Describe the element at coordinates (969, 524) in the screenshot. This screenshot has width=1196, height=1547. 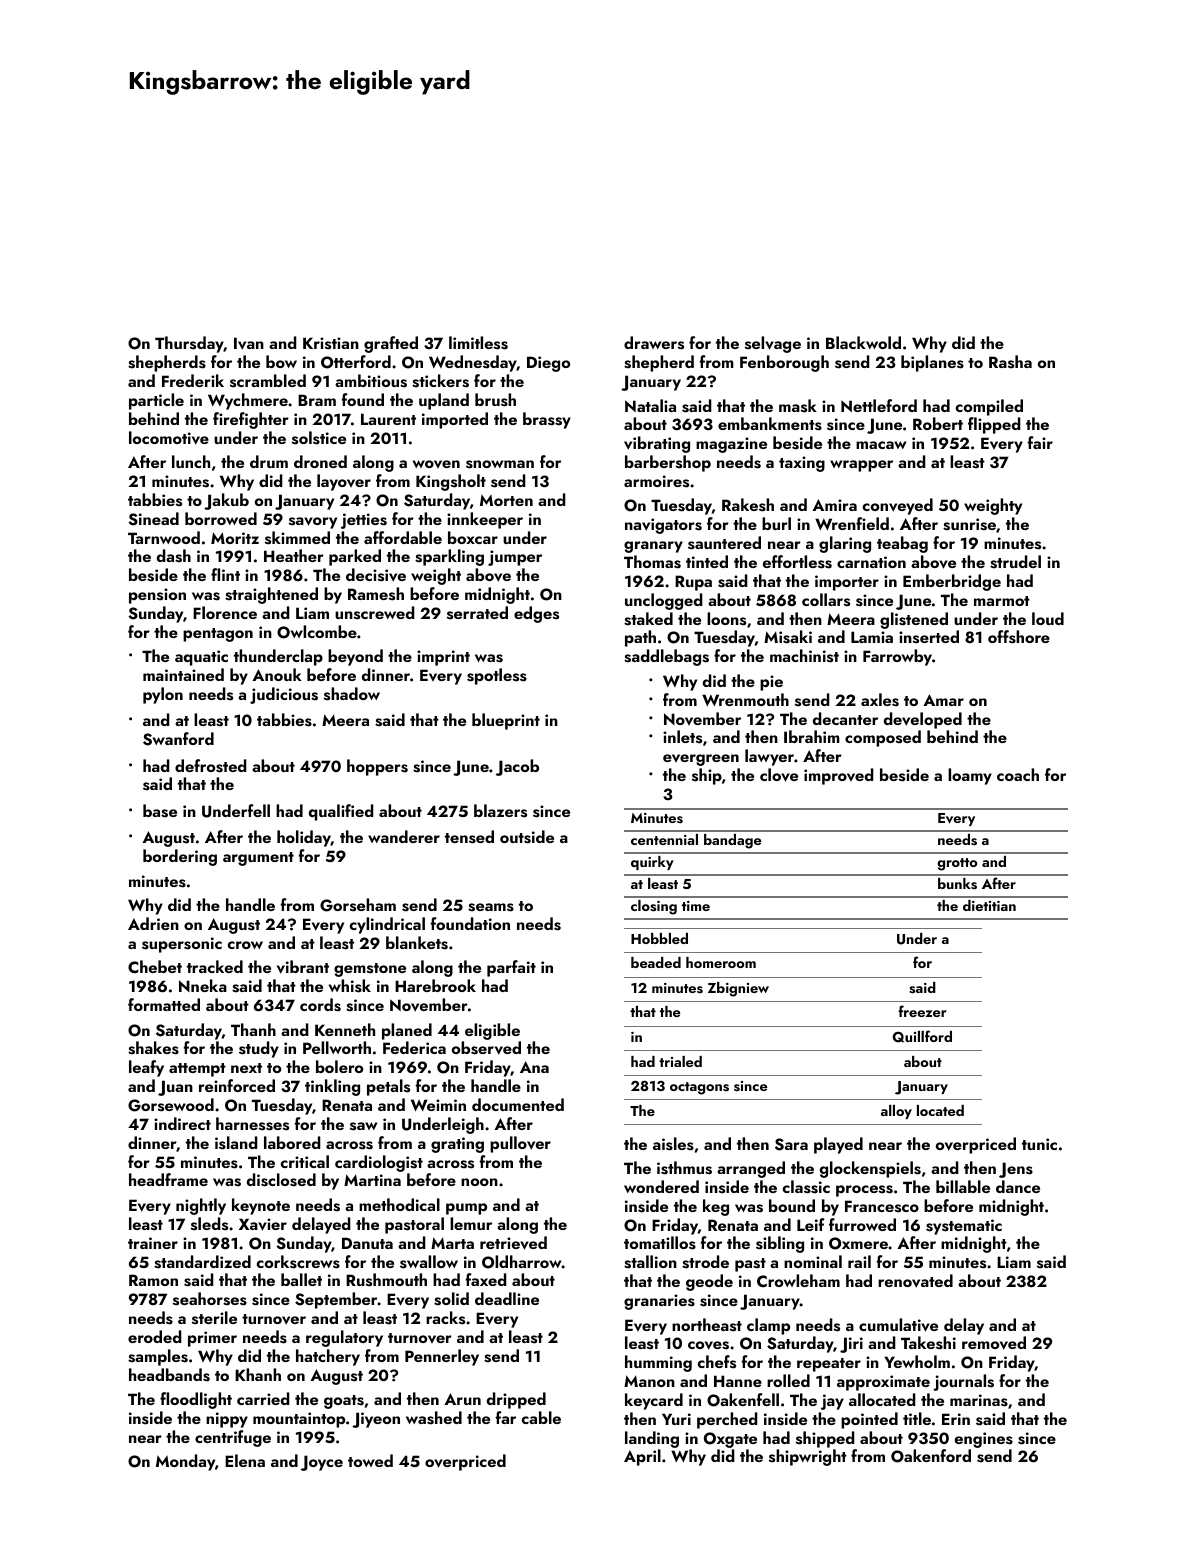
I see `sunrise` at that location.
